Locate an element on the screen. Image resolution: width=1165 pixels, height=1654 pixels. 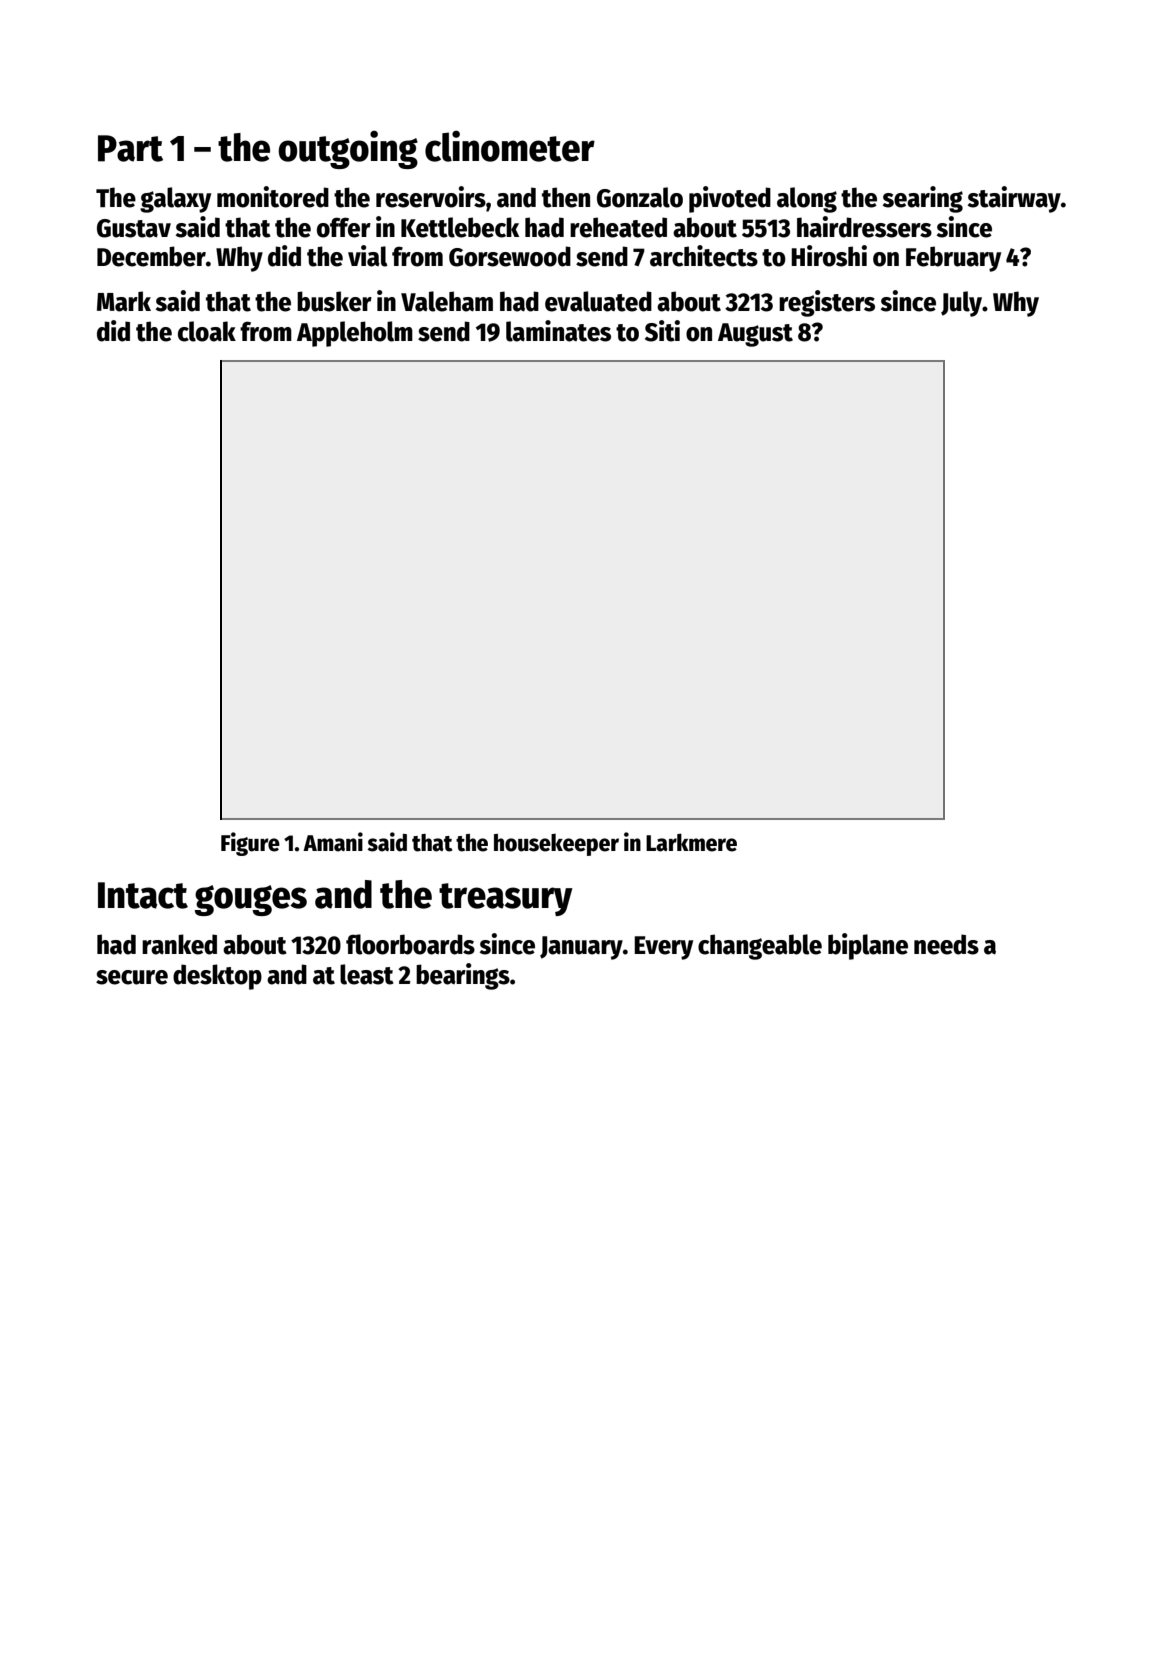
Gorsewood is located at coordinates (510, 256).
